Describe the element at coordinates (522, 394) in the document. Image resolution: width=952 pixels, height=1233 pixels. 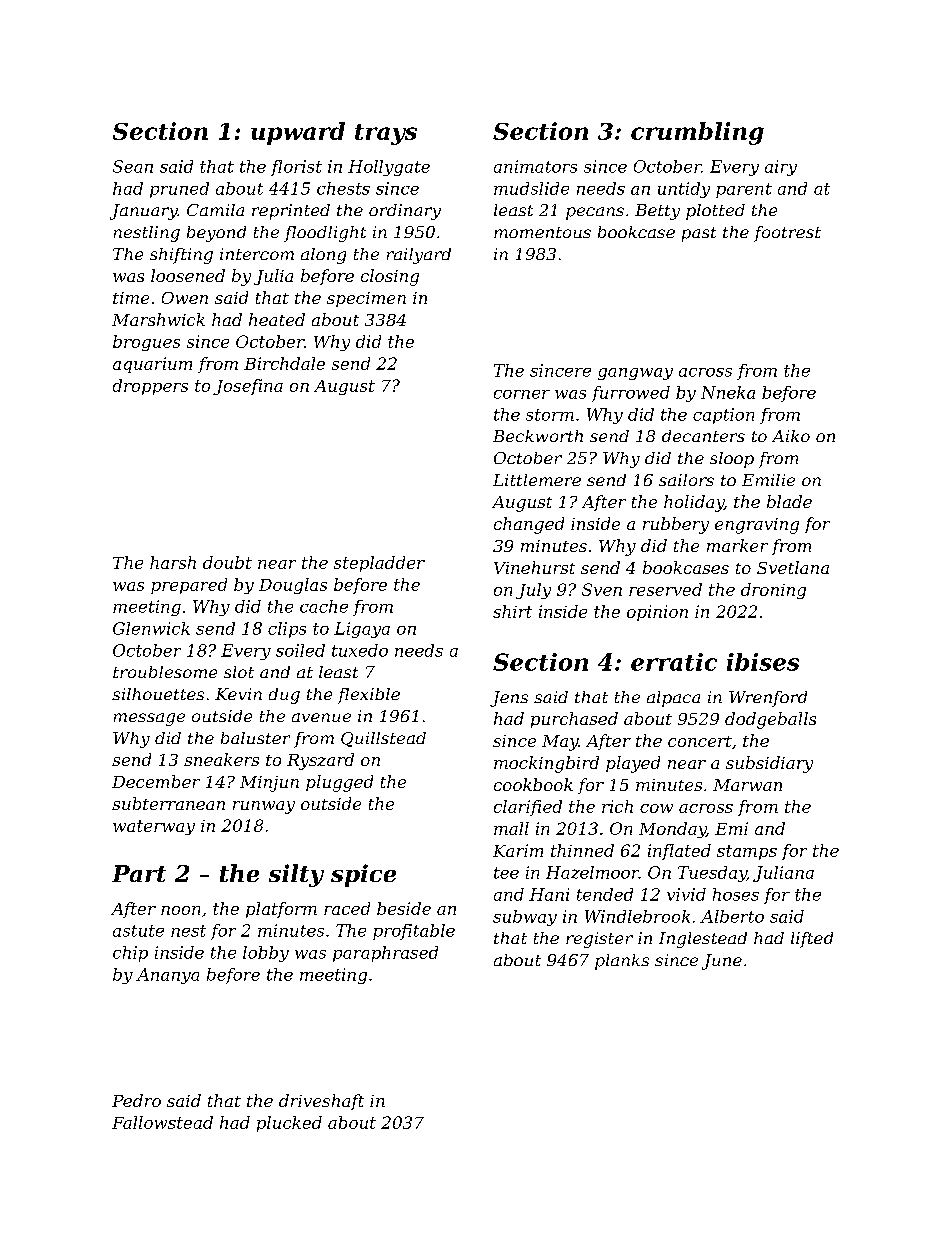
I see `corner` at that location.
